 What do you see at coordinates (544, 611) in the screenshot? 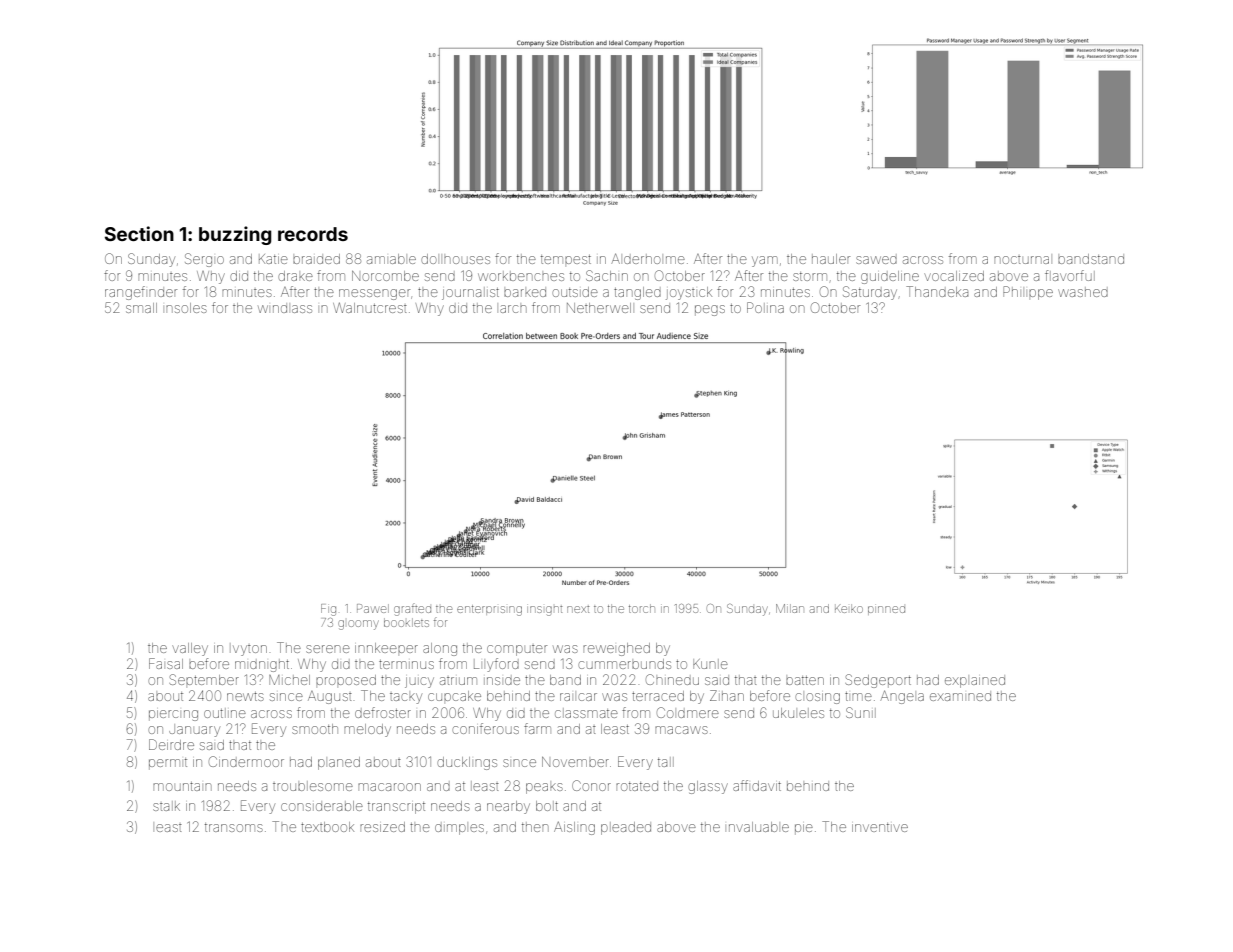
I see `insight` at bounding box center [544, 611].
